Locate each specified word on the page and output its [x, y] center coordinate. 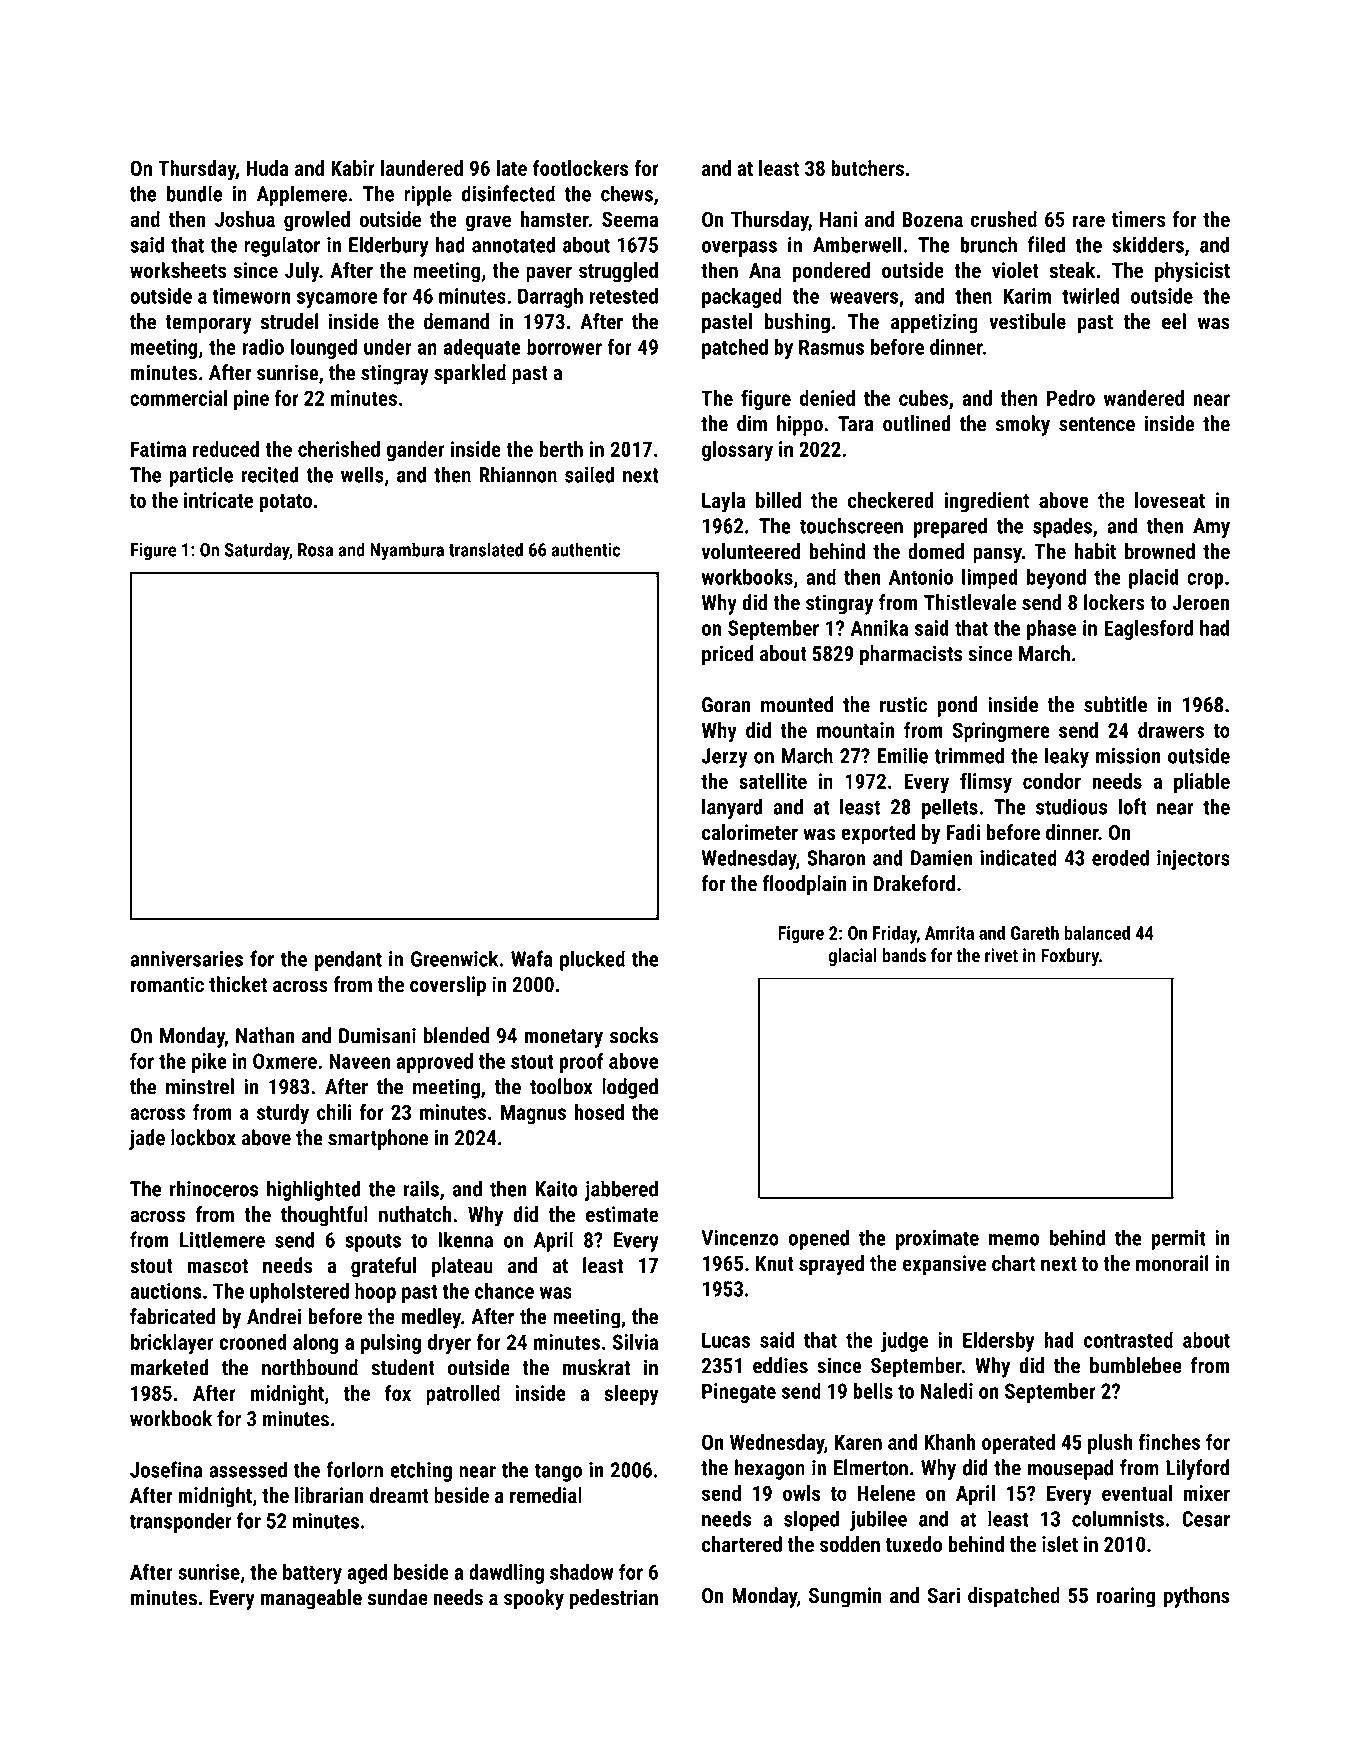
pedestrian [614, 1599]
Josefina [166, 1469]
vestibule [1027, 321]
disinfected [508, 193]
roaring [1126, 1597]
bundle [194, 193]
